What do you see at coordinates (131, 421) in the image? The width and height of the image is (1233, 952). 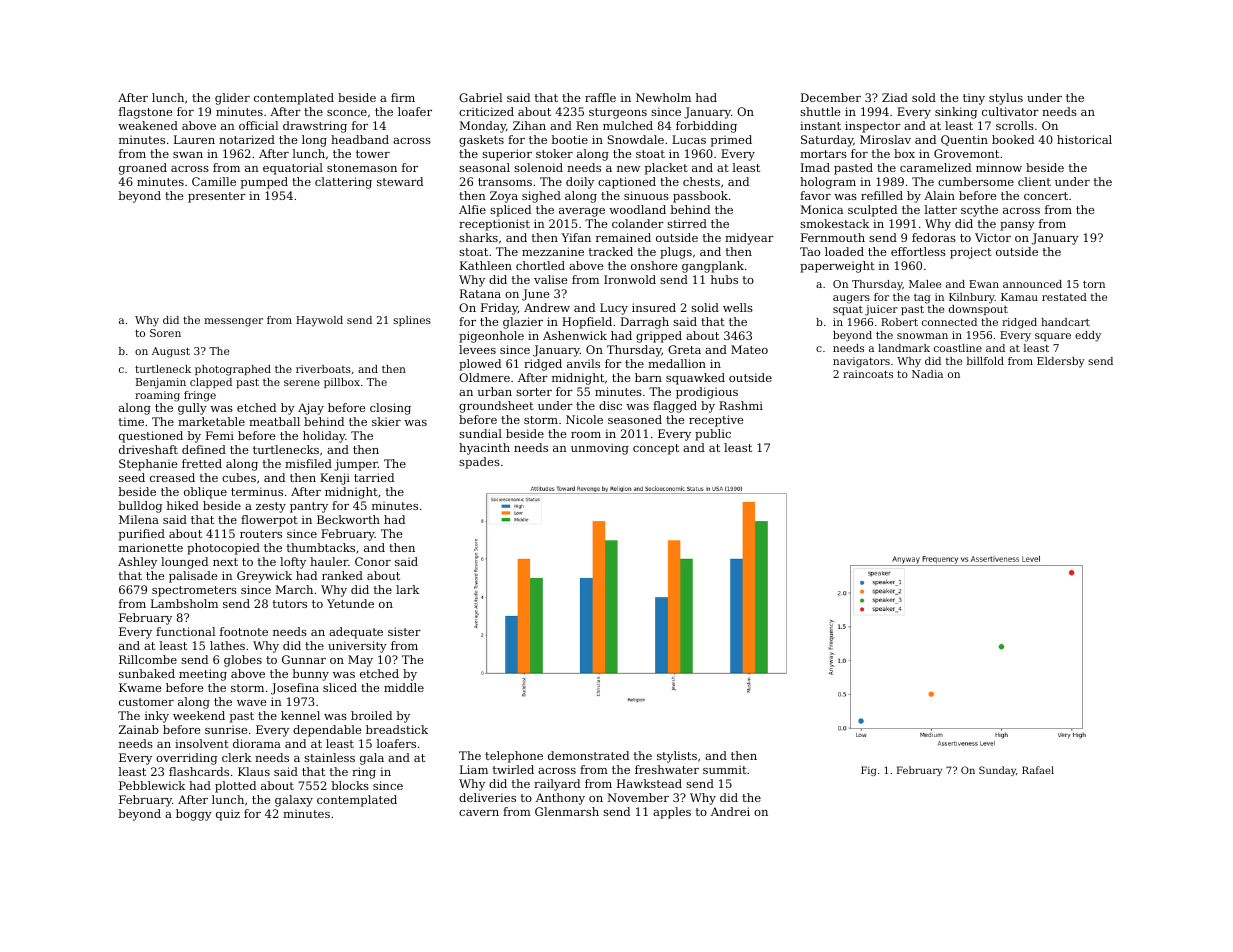 I see `time` at bounding box center [131, 421].
